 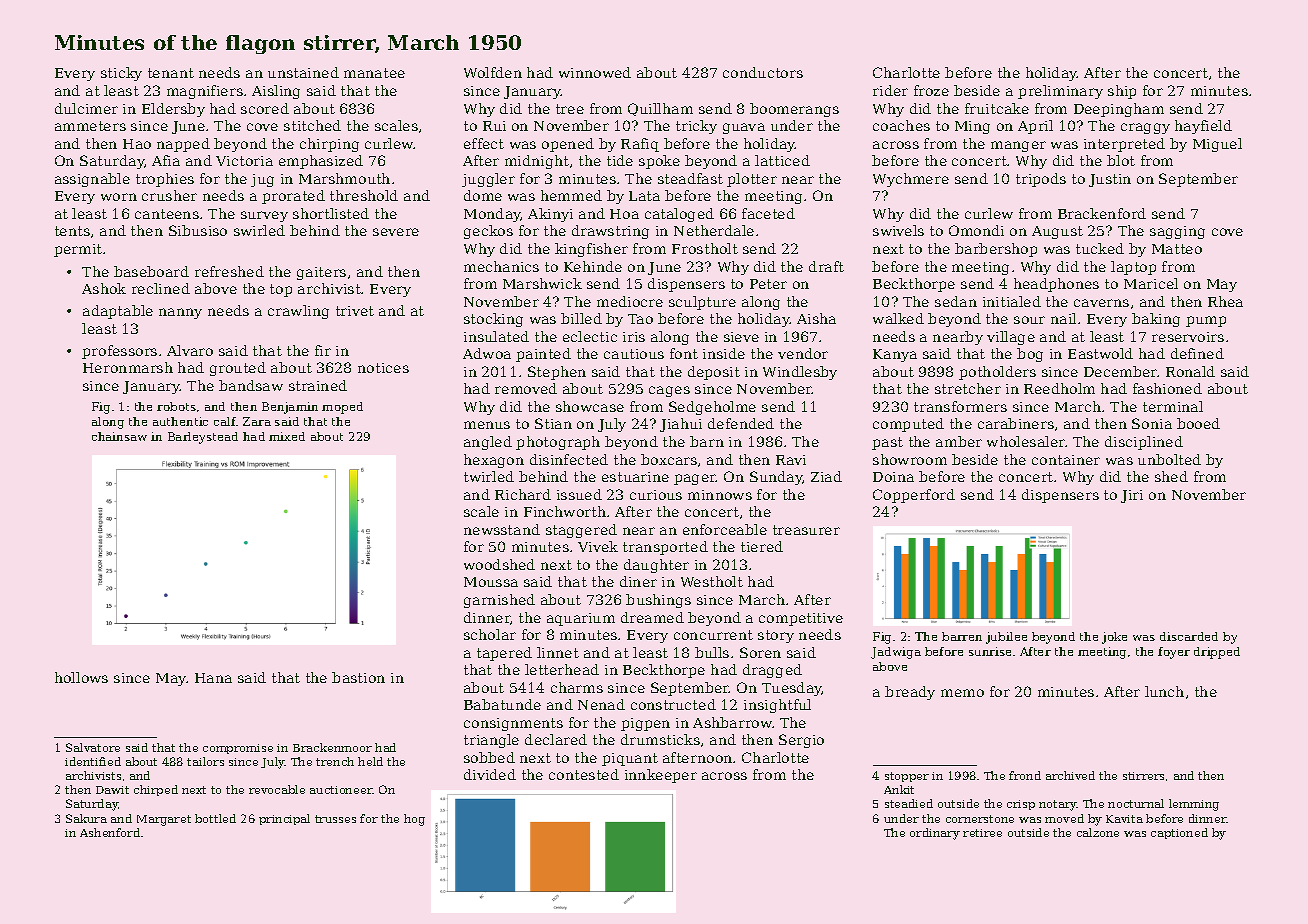 What do you see at coordinates (104, 288) in the image?
I see `Ashok` at bounding box center [104, 288].
